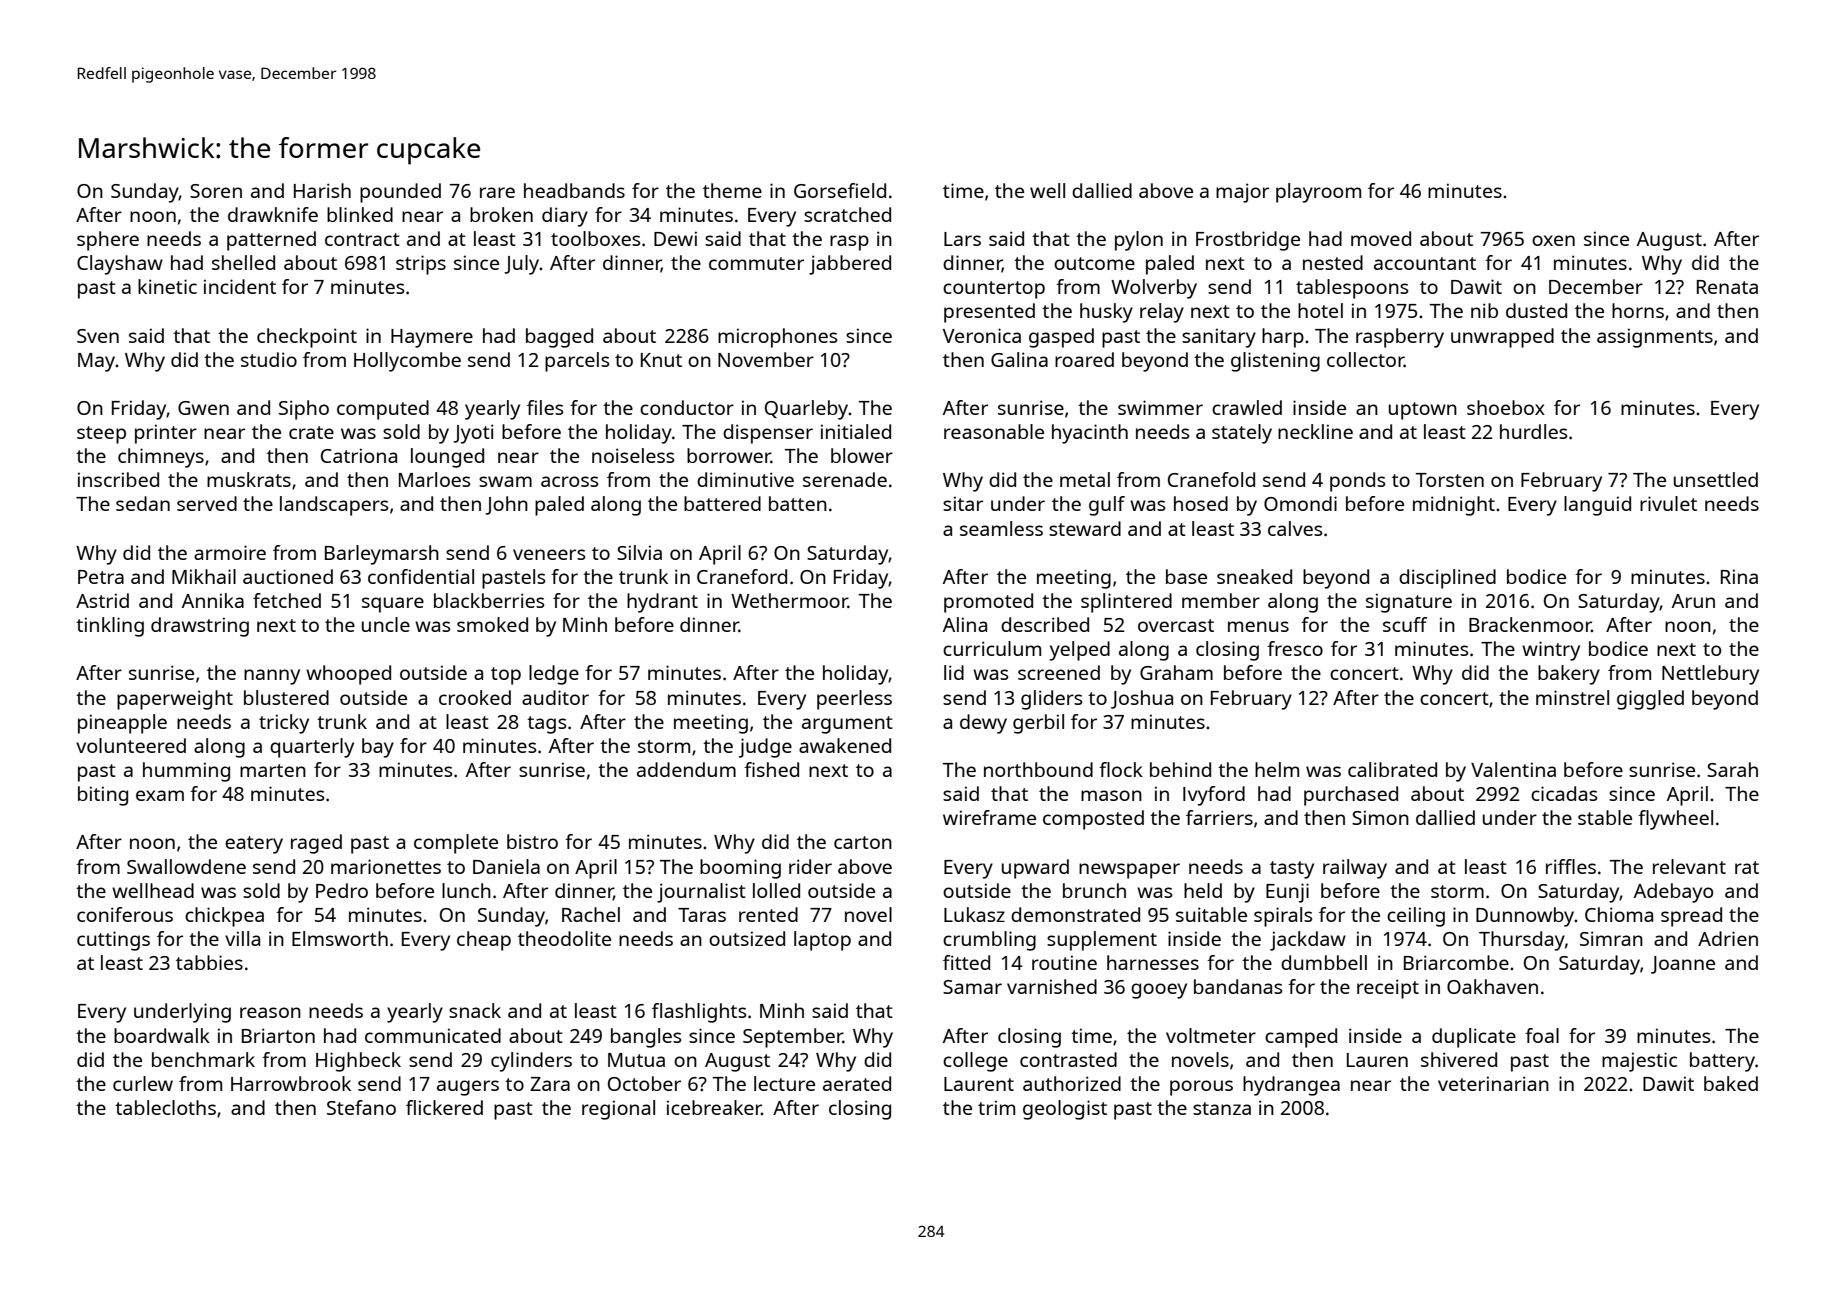 The image size is (1836, 1298). What do you see at coordinates (1492, 986) in the document?
I see `Oakhaven` at bounding box center [1492, 986].
